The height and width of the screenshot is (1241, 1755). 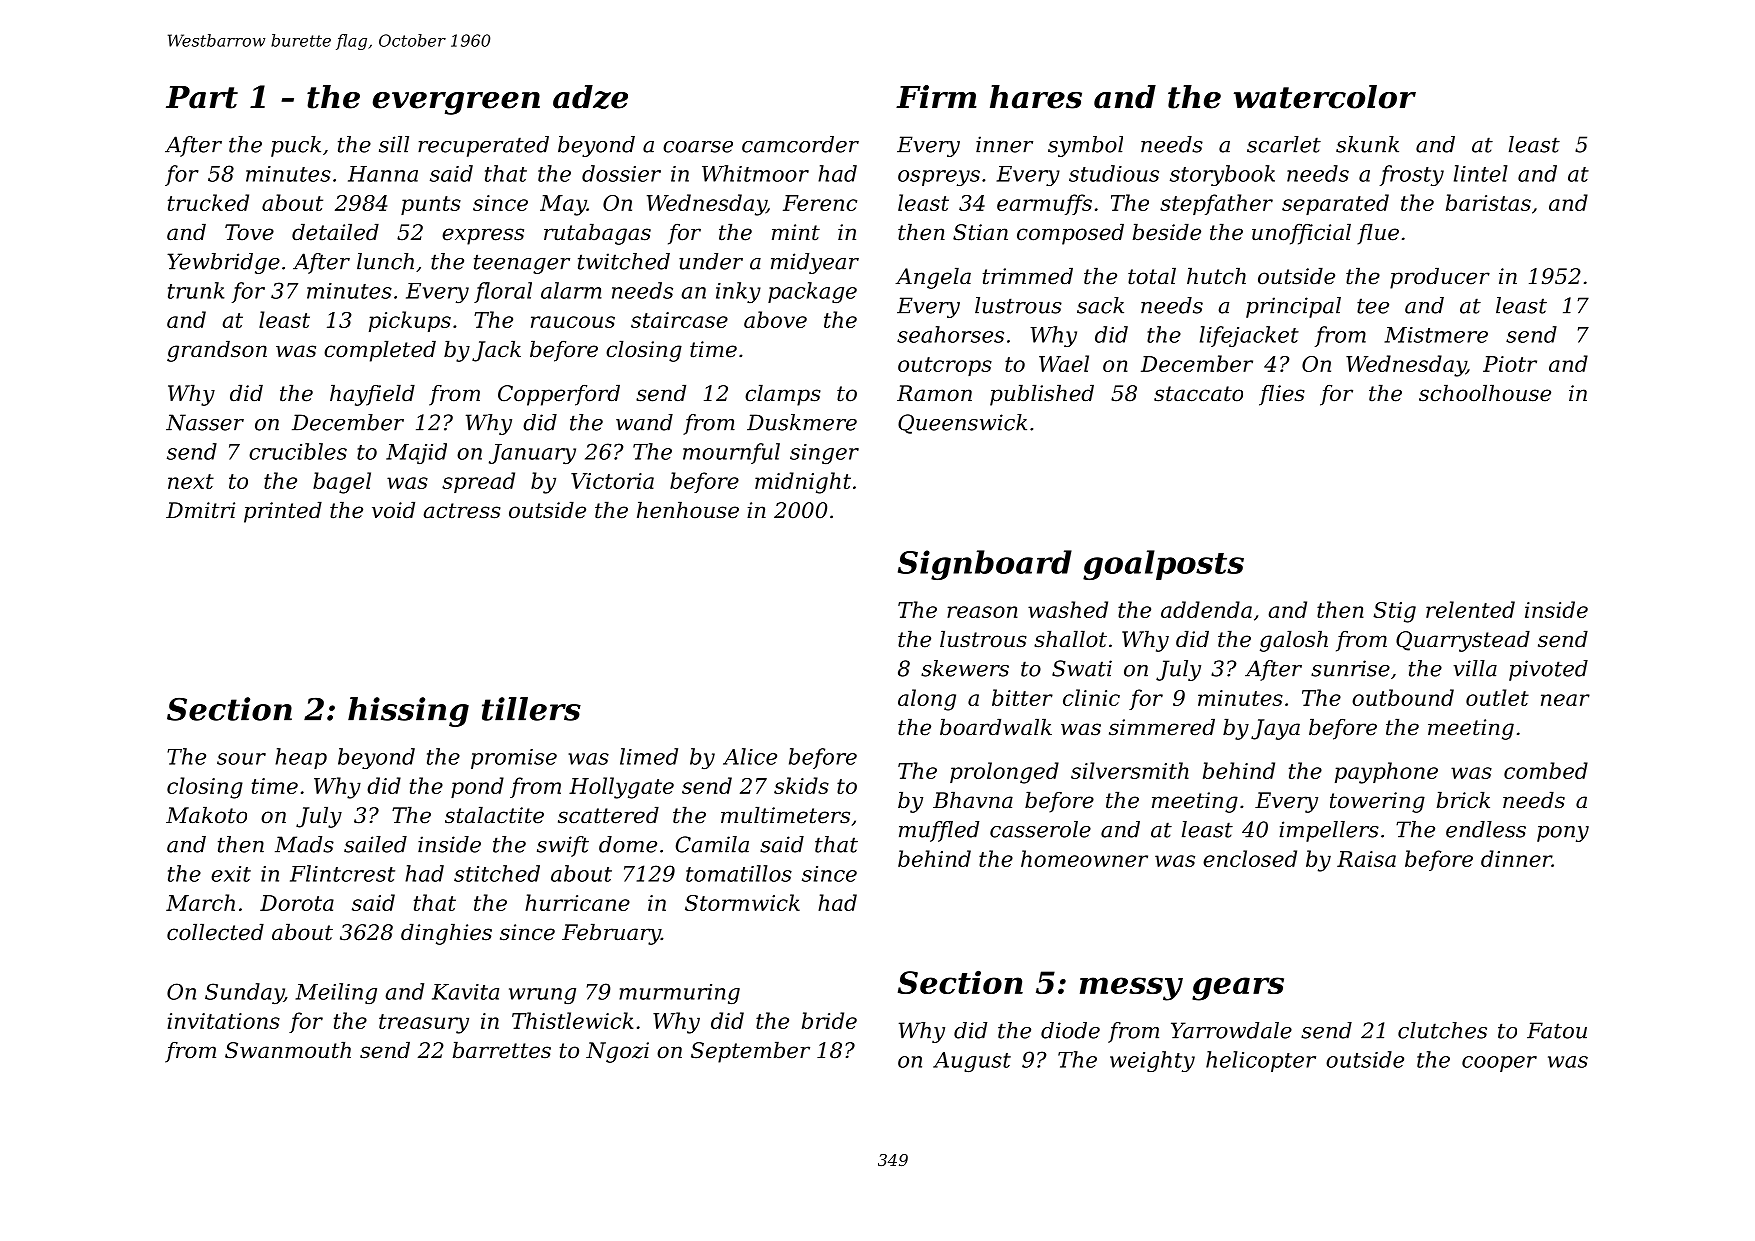 What do you see at coordinates (1325, 97) in the screenshot?
I see `watercolor` at bounding box center [1325, 97].
